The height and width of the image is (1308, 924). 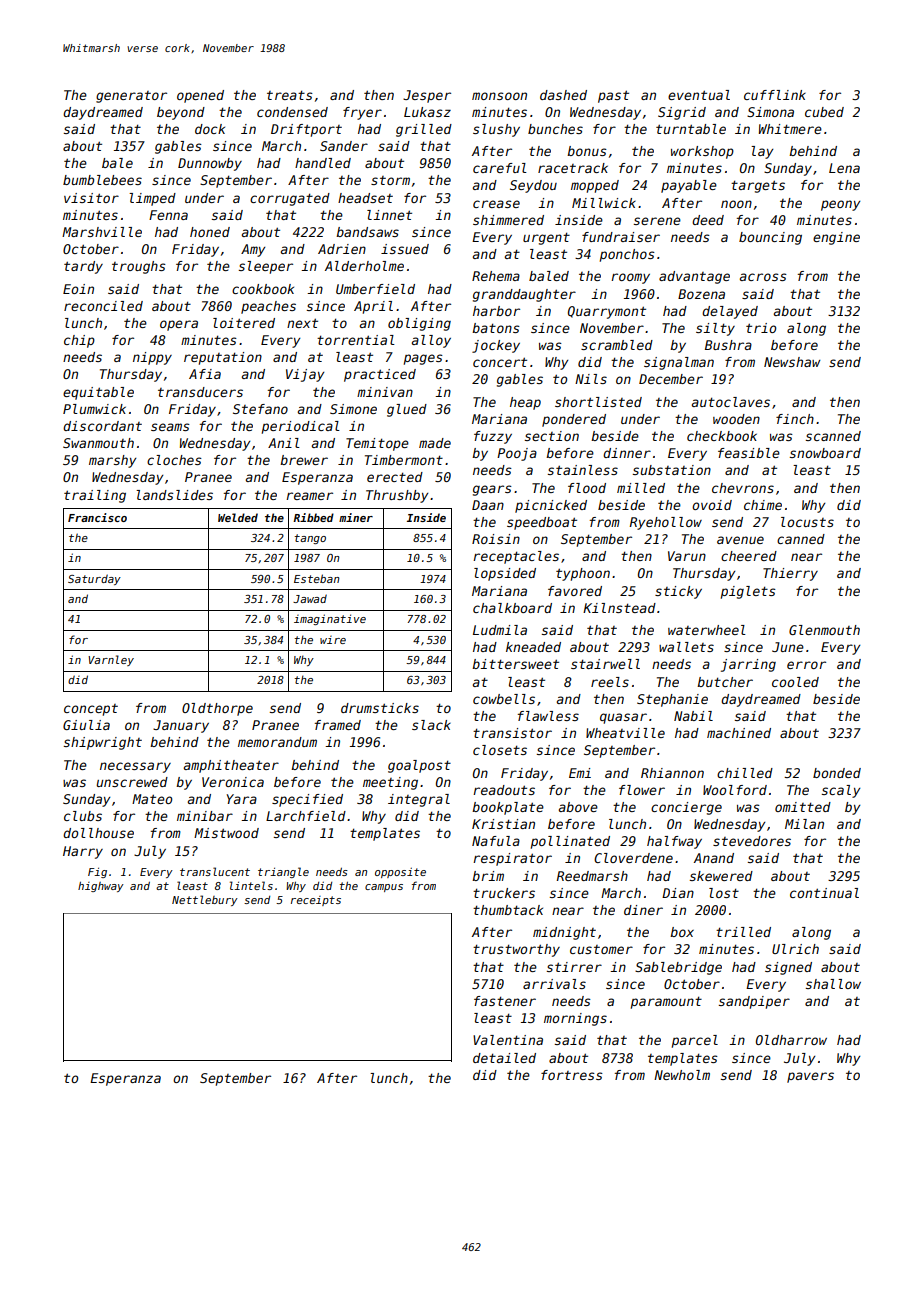 What do you see at coordinates (83, 852) in the image?
I see `Harry` at bounding box center [83, 852].
